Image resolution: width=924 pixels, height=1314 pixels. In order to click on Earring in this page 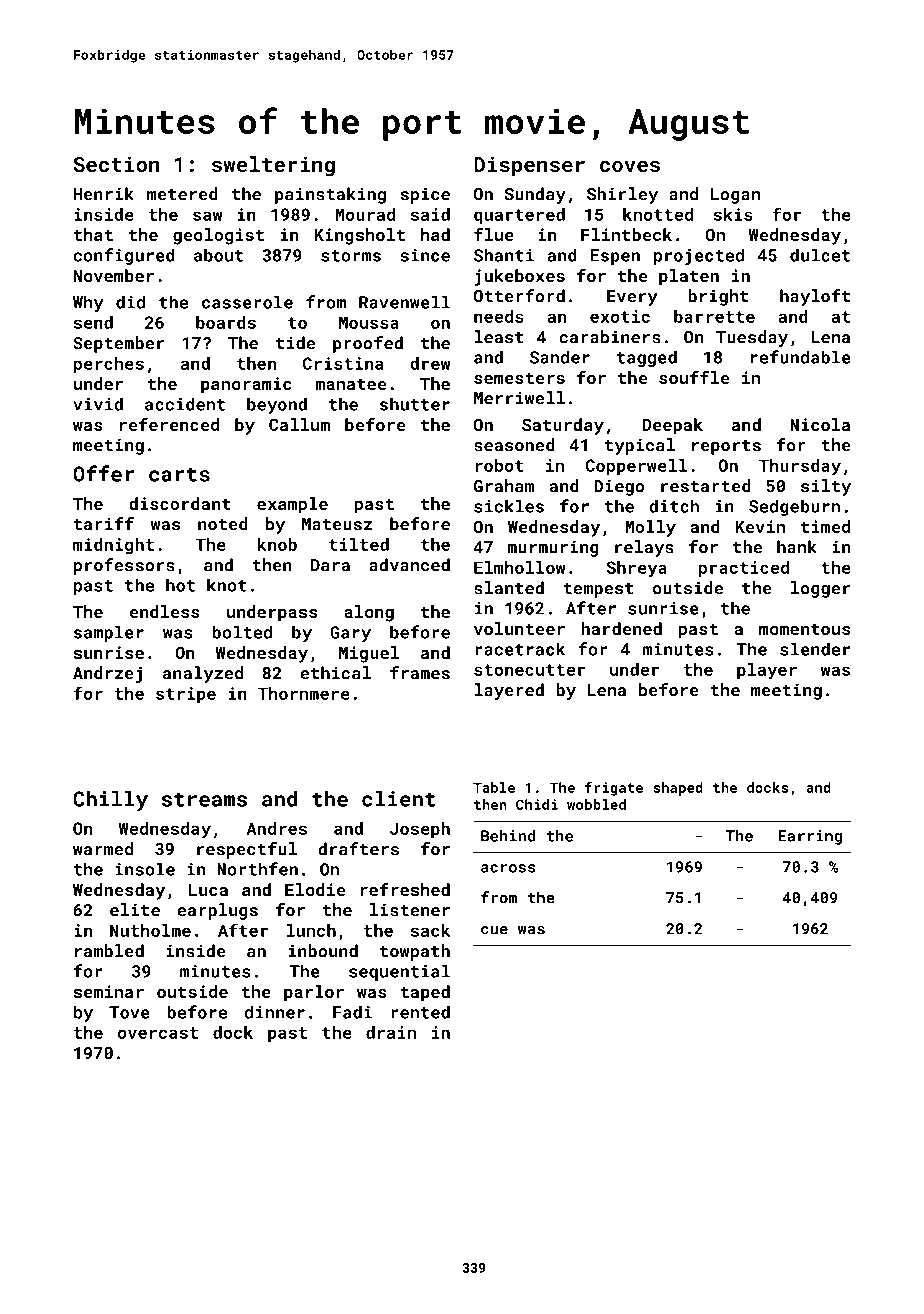, I will do `click(810, 837)`.
